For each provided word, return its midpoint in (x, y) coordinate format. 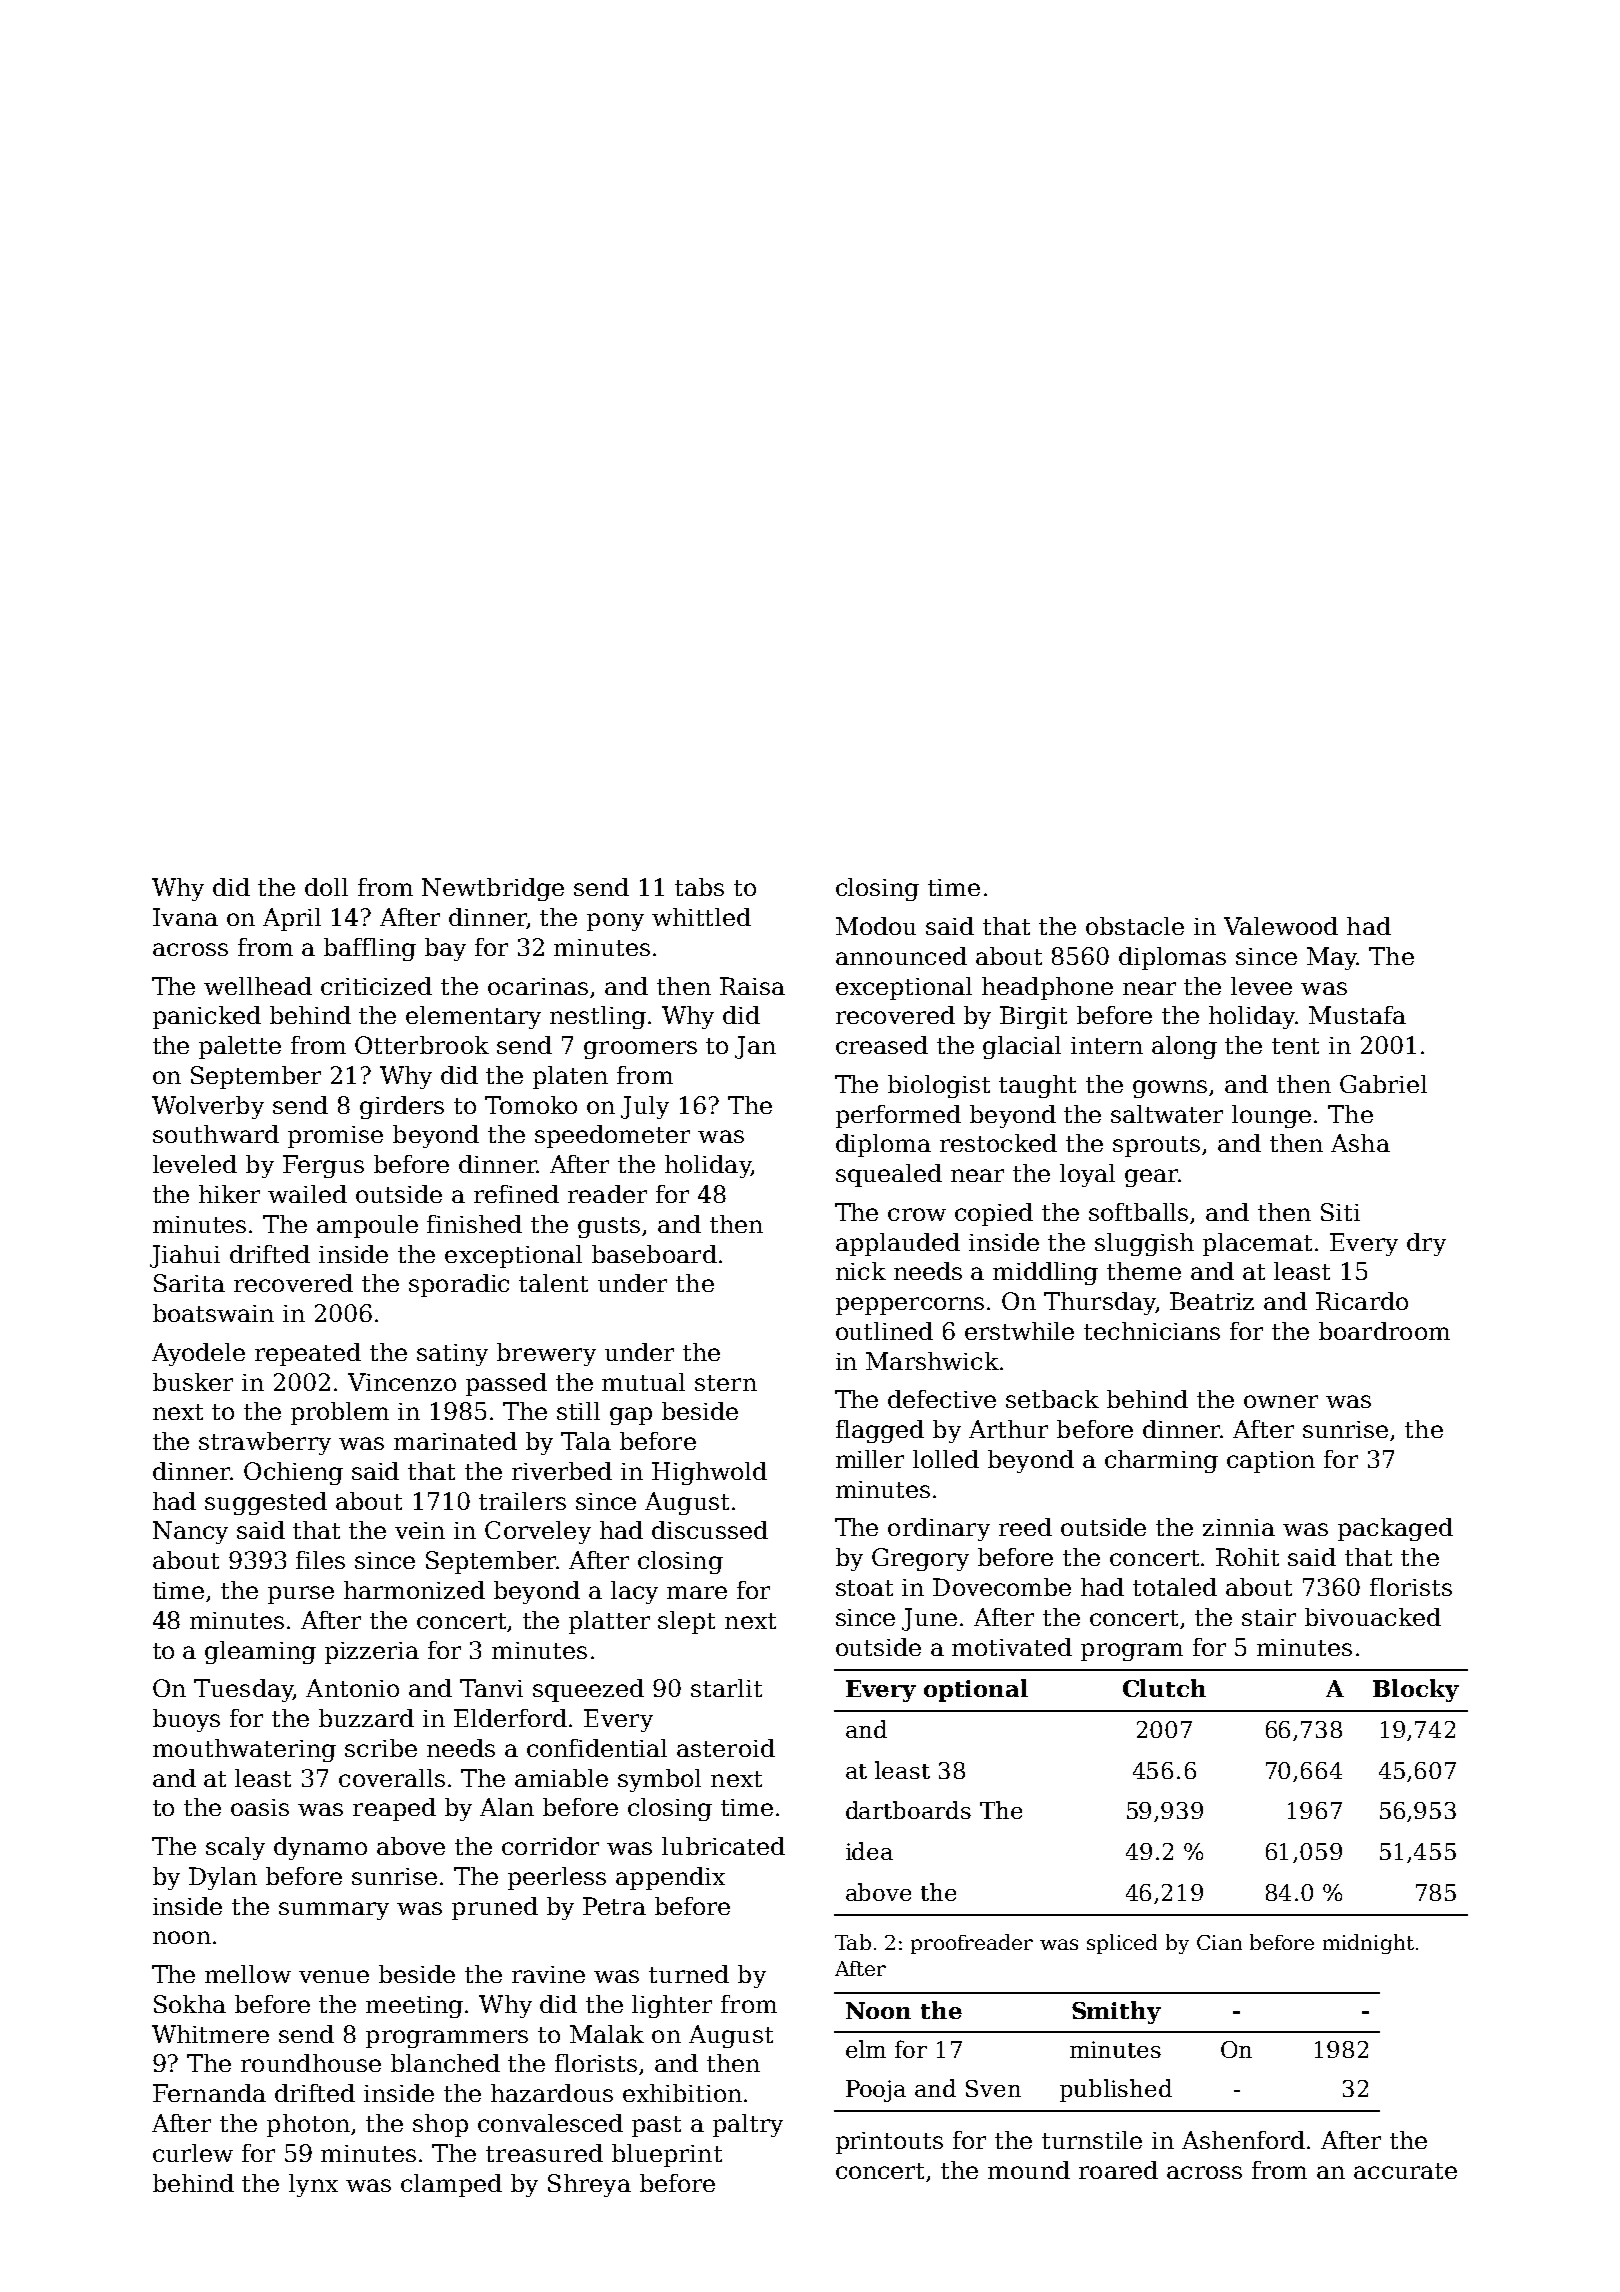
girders (402, 1107)
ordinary (939, 1529)
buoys (186, 1720)
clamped (451, 2185)
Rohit (1247, 1557)
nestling (598, 1017)
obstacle (1135, 926)
